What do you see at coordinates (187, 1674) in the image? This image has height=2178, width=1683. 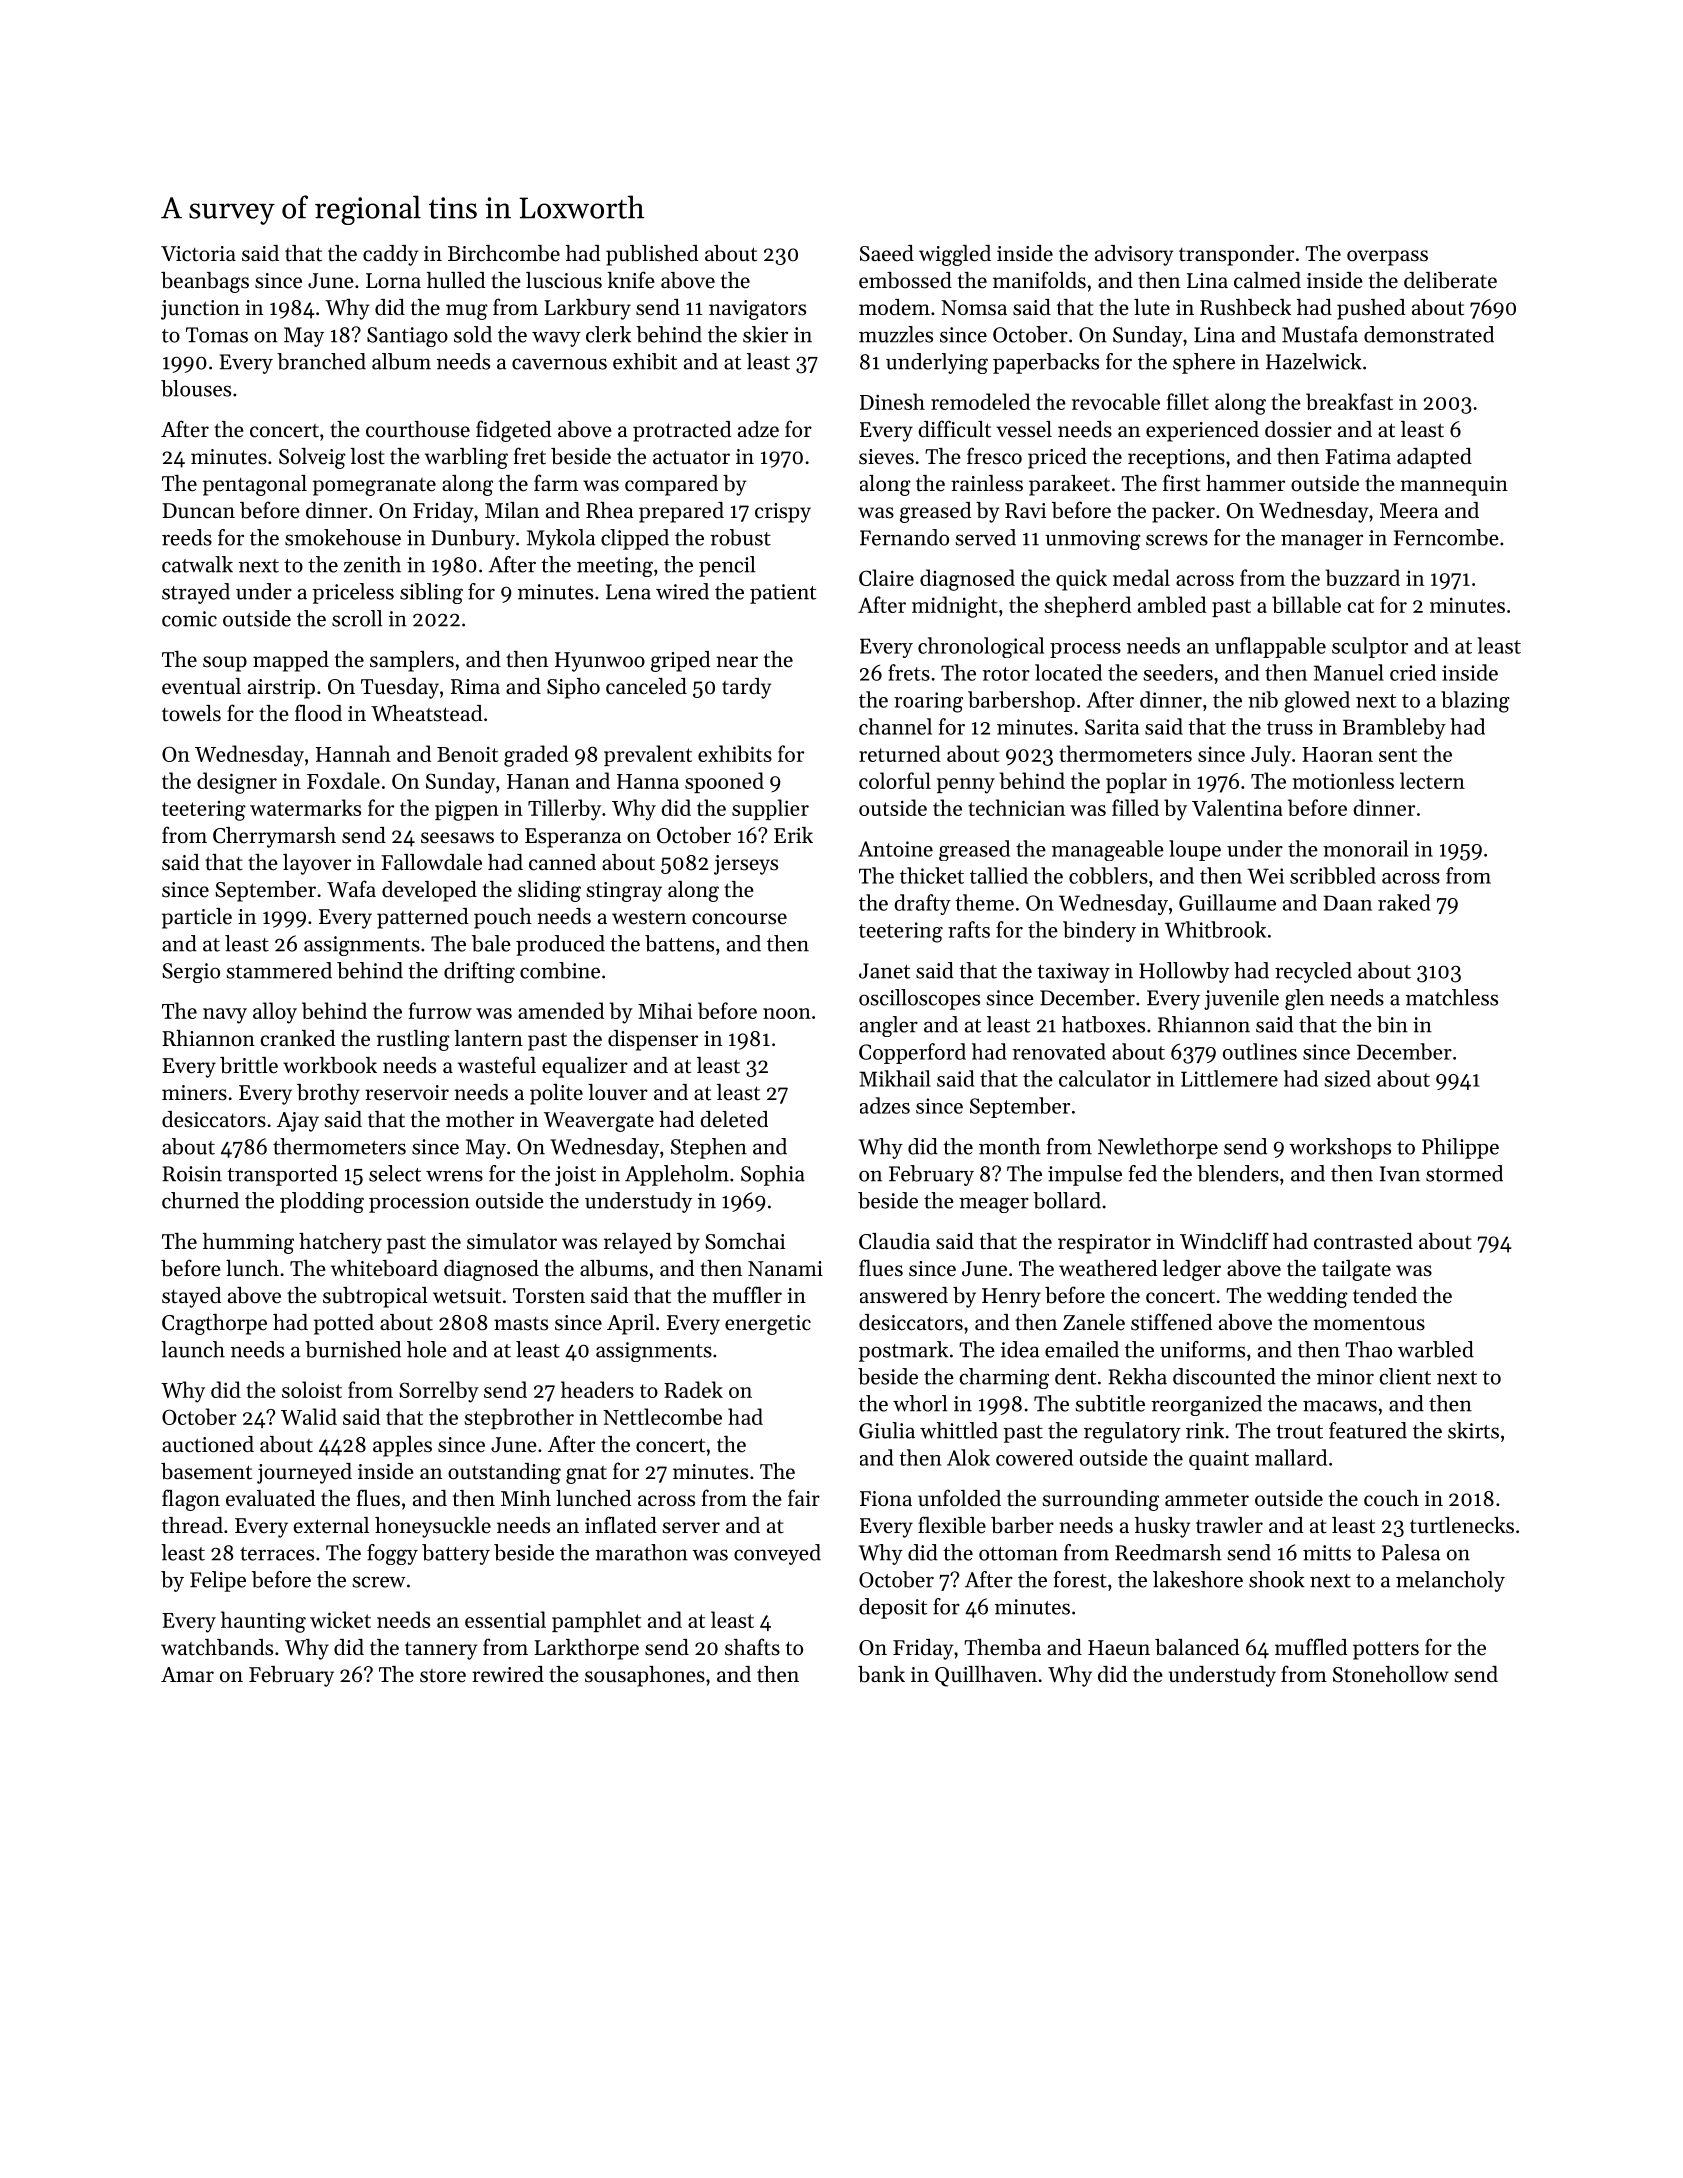 I see `Amar` at bounding box center [187, 1674].
